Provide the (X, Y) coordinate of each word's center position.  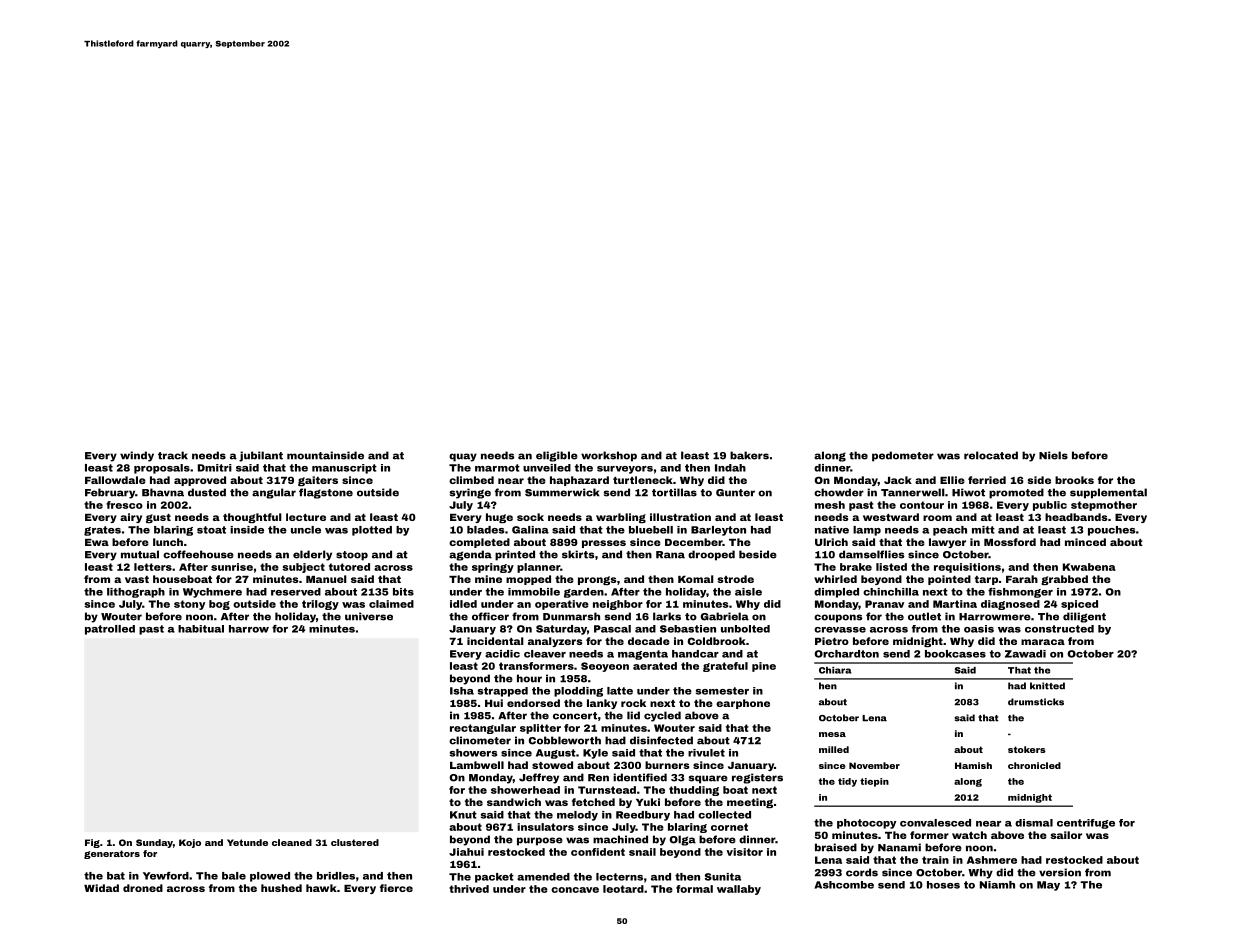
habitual (201, 629)
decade (649, 641)
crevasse (840, 630)
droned (143, 888)
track (173, 455)
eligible (557, 456)
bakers (749, 455)
